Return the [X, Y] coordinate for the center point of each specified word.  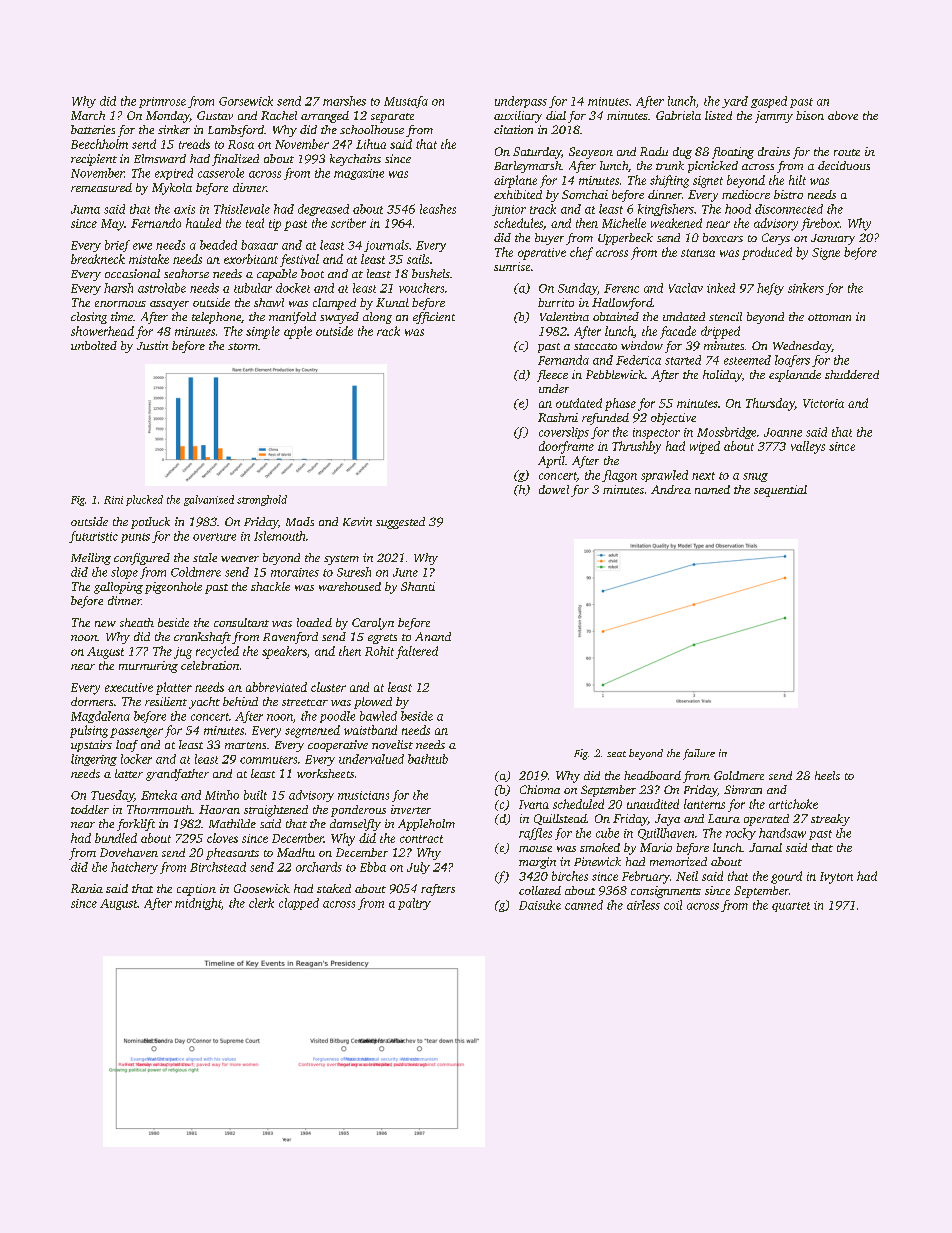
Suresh [354, 572]
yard [735, 102]
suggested [400, 523]
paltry [414, 904]
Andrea [671, 489]
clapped [299, 904]
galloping [118, 588]
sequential [780, 491]
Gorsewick [246, 101]
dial [556, 115]
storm [243, 346]
